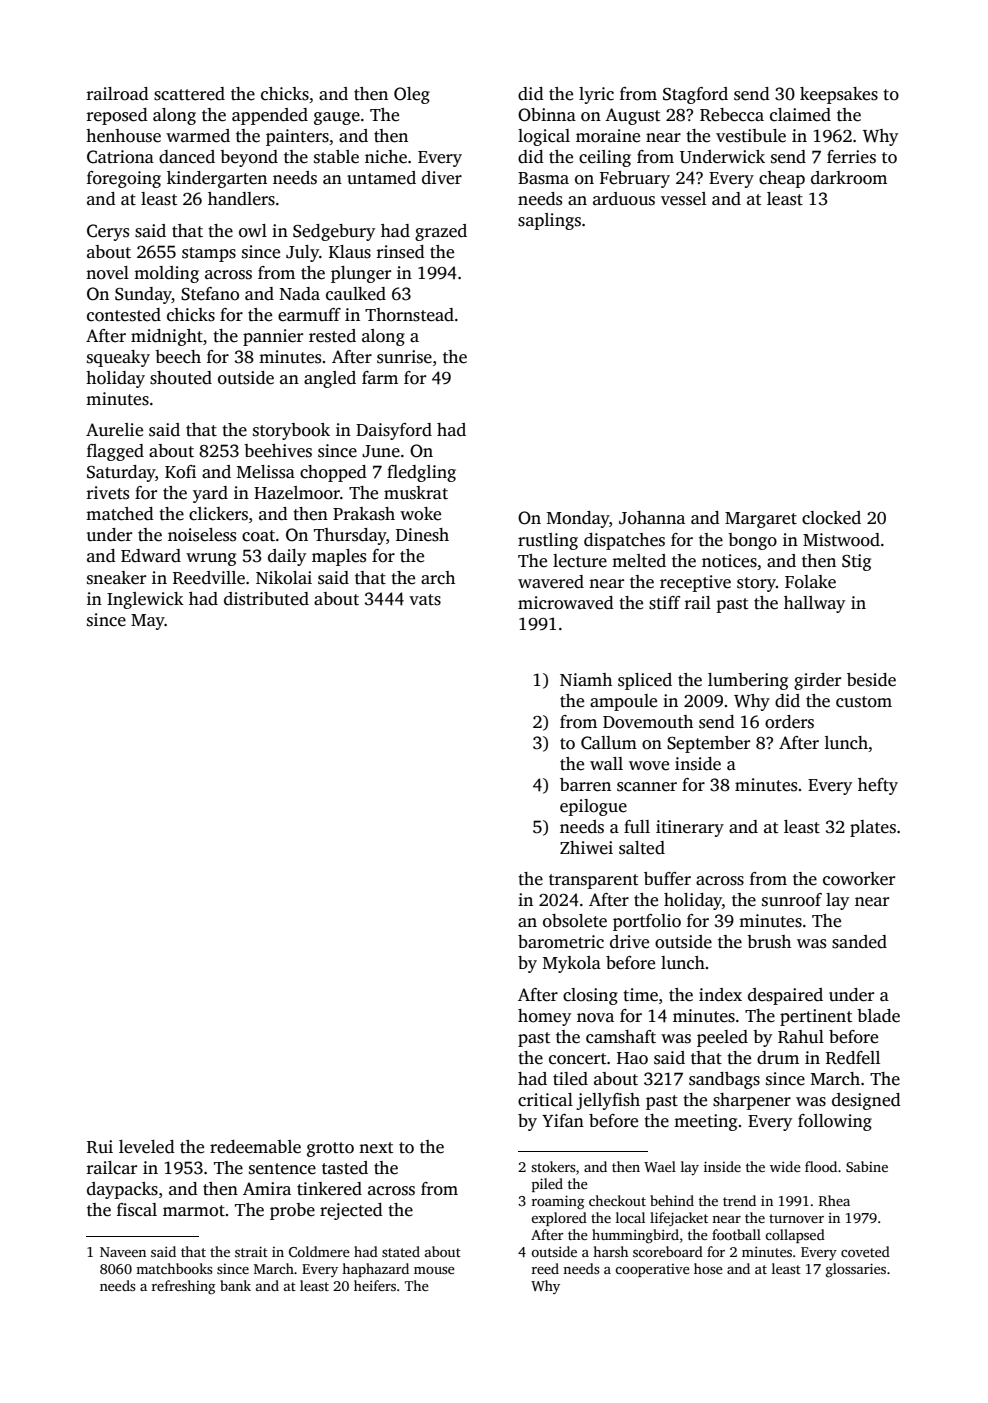 This page has width=988, height=1403. What do you see at coordinates (123, 1252) in the page?
I see `Naveen` at bounding box center [123, 1252].
